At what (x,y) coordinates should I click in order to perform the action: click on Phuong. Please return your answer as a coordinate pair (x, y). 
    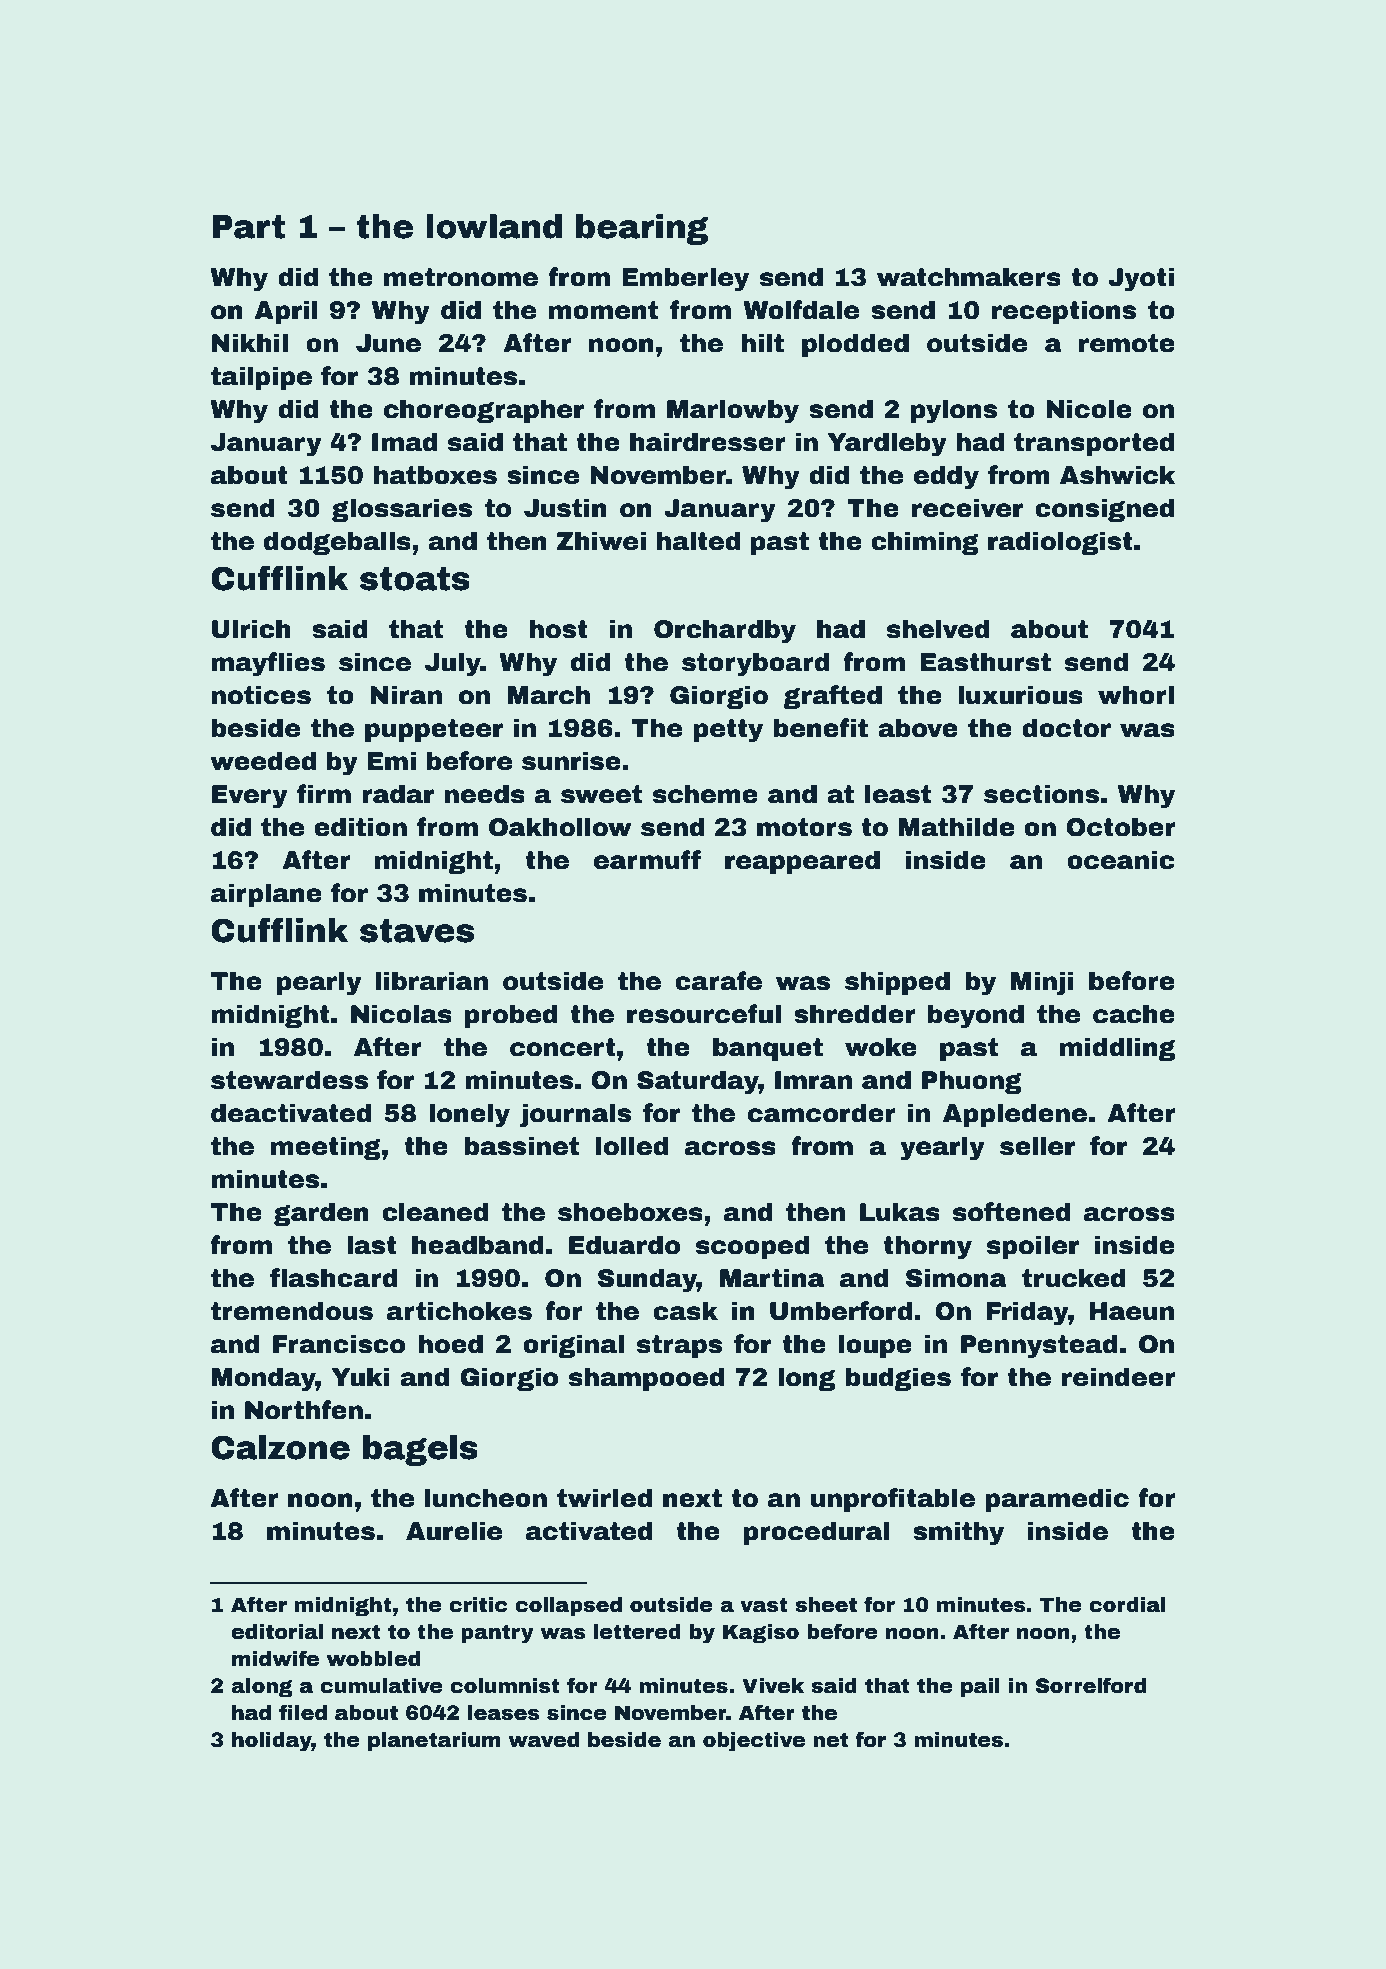
    Looking at the image, I should click on (972, 1082).
